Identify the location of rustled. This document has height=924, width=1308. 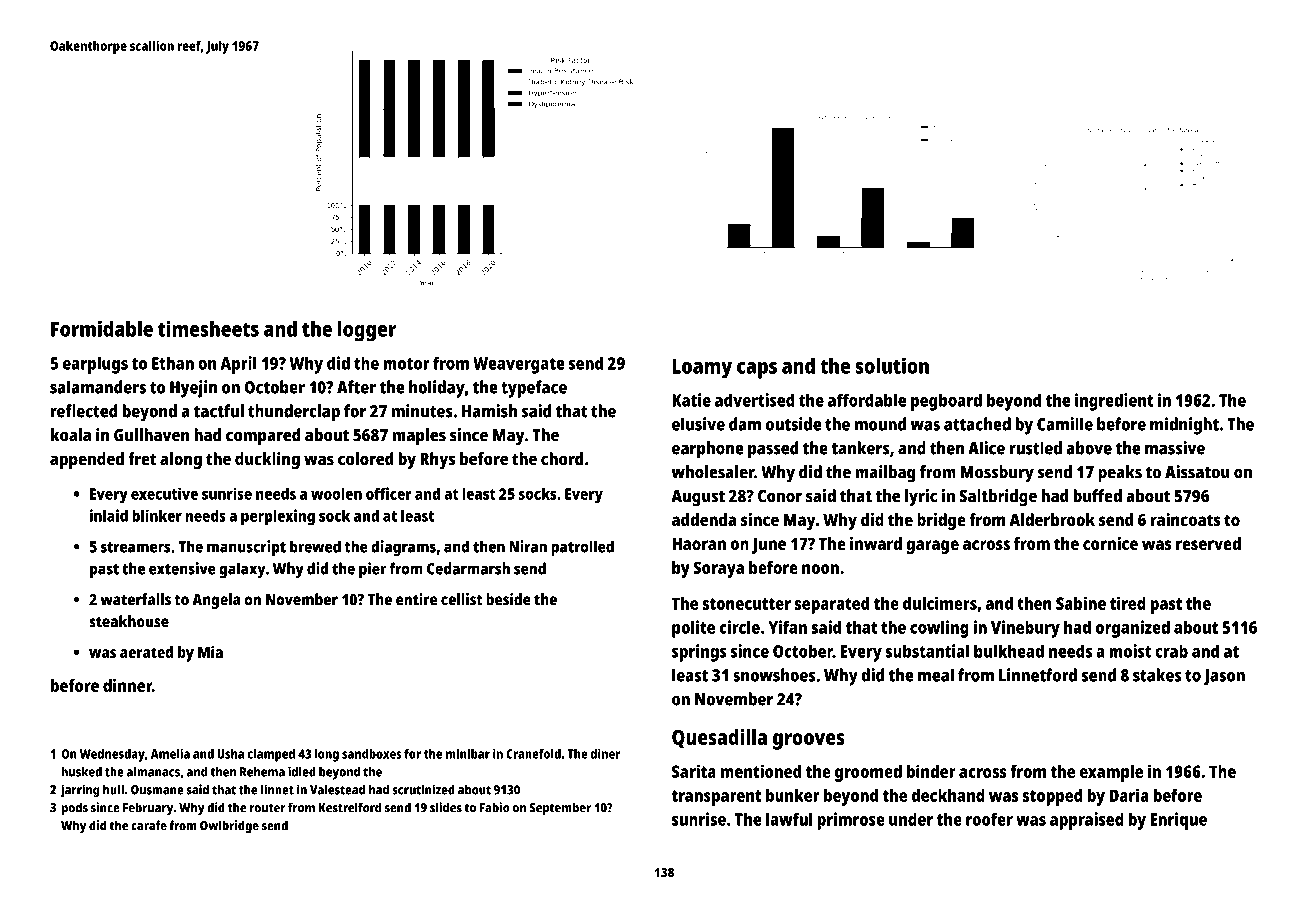
(1036, 448).
